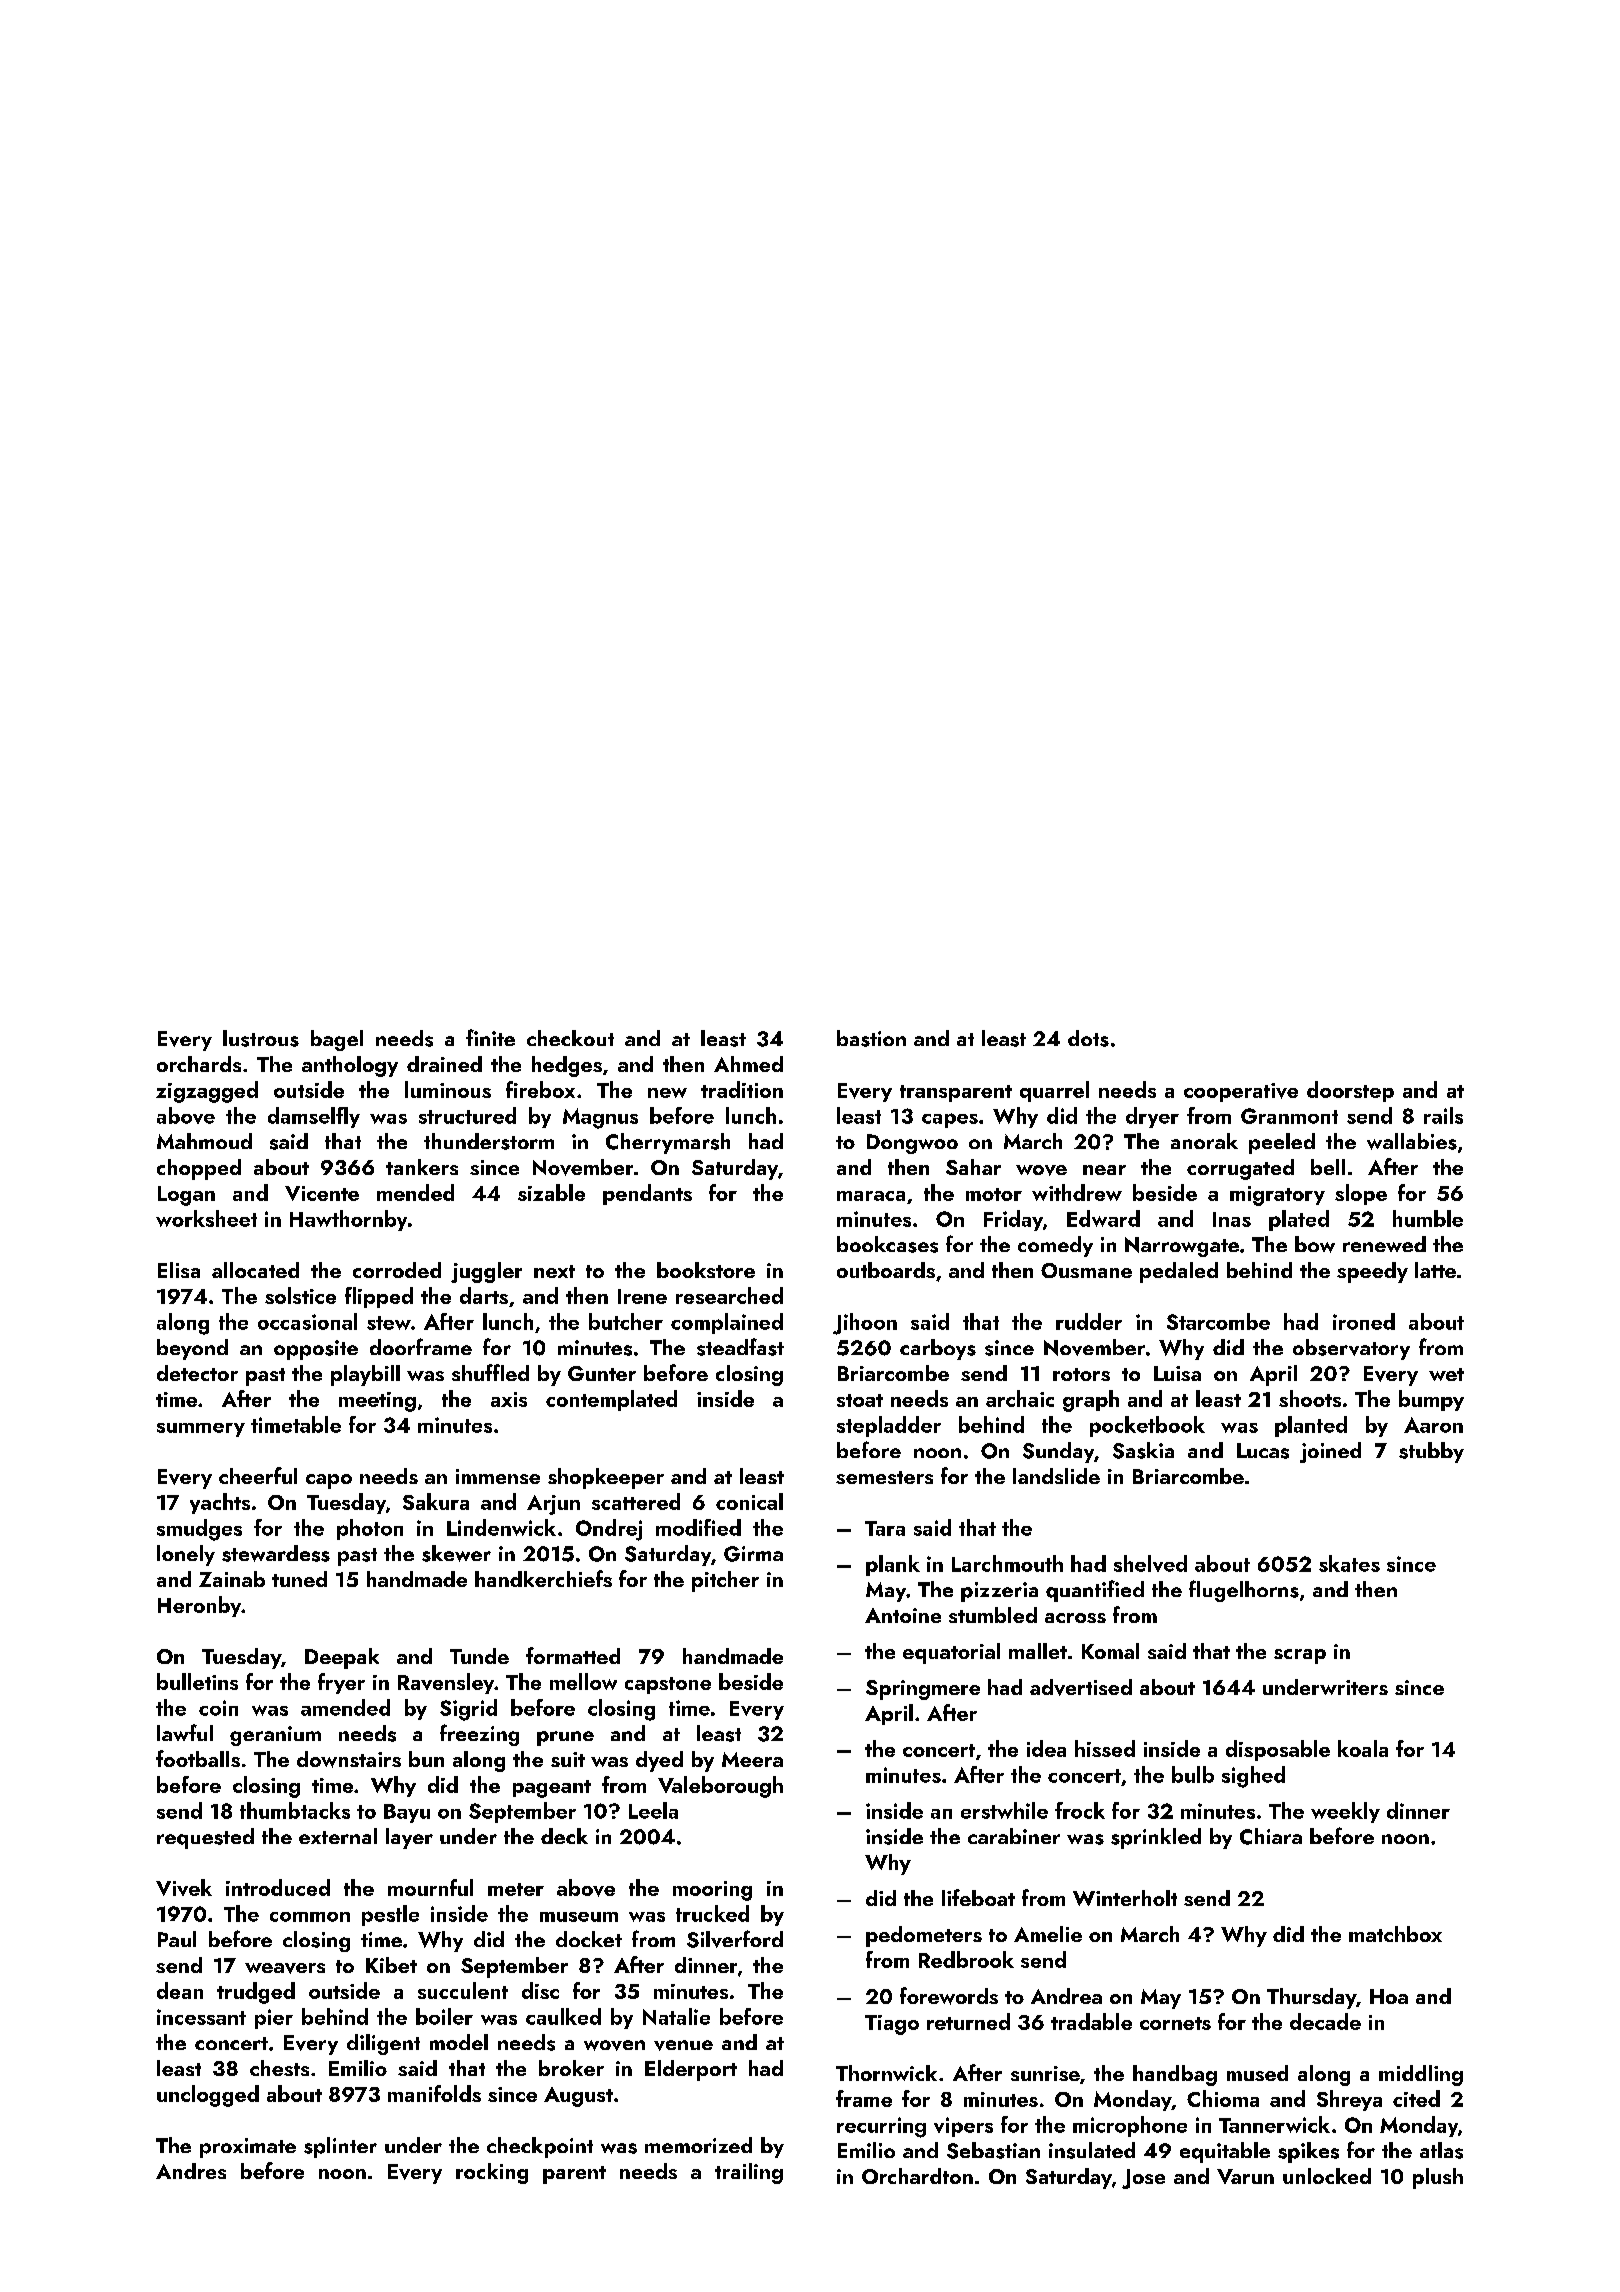 This document has height=2292, width=1620. I want to click on lustrous, so click(261, 1038).
